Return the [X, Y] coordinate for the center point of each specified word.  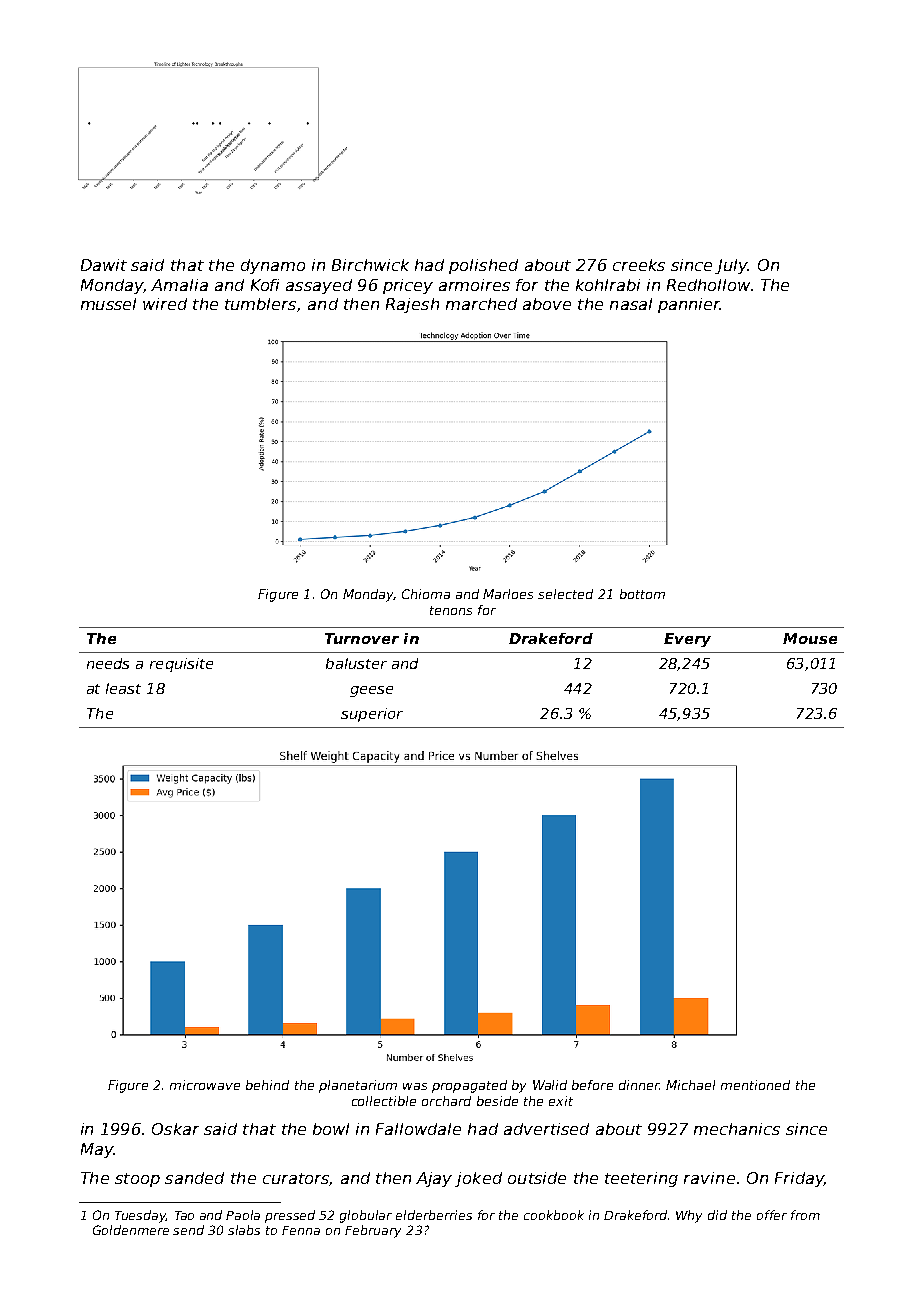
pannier [689, 305]
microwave [205, 1085]
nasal [631, 304]
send [188, 1230]
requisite [181, 665]
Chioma [426, 594]
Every [687, 640]
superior [372, 715]
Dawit [104, 265]
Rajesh [412, 305]
